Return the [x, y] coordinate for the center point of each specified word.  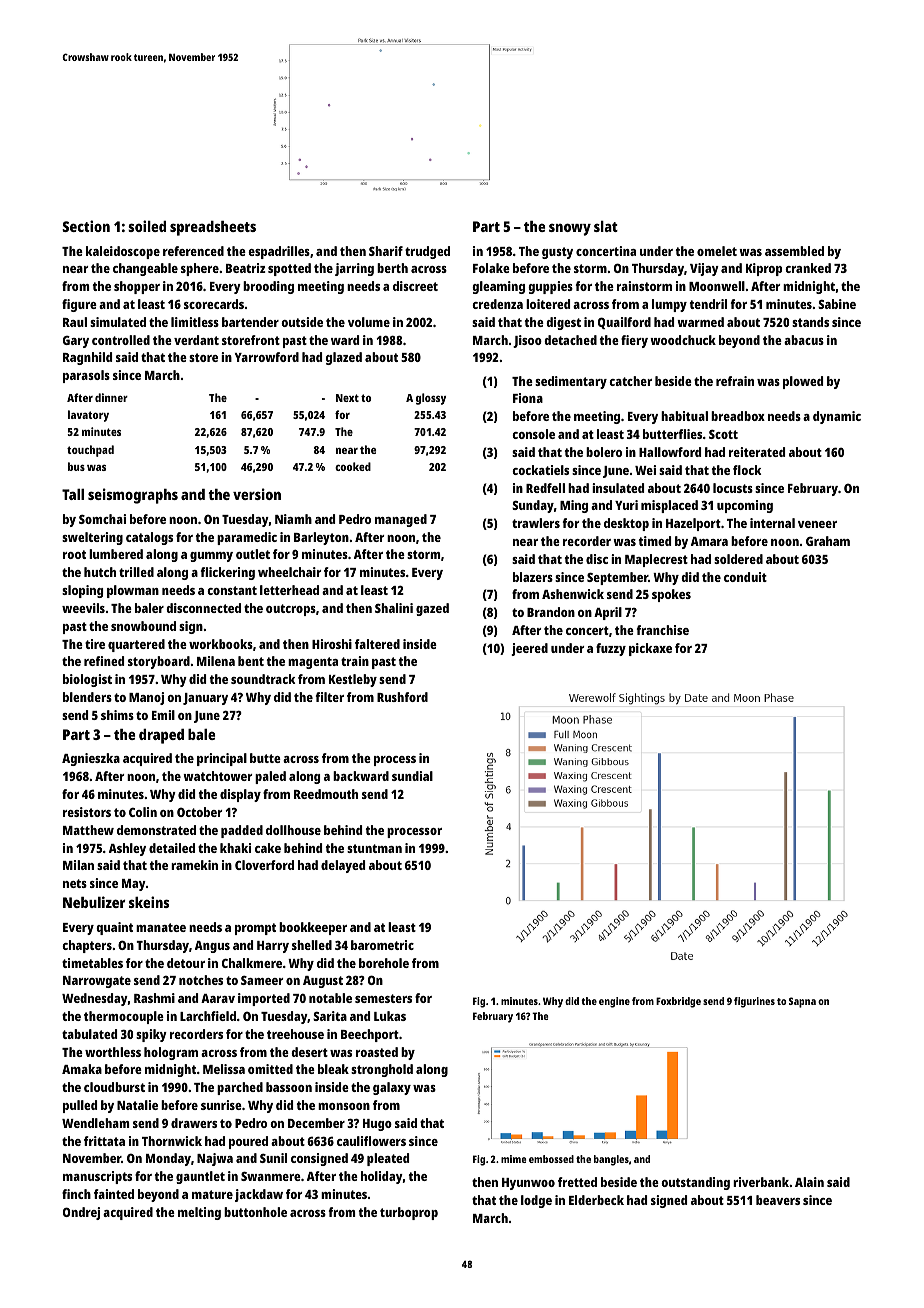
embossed [551, 1159]
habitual [684, 416]
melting [199, 1213]
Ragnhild [87, 358]
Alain [809, 1182]
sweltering [92, 538]
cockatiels [540, 470]
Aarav [218, 998]
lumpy [669, 305]
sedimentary [571, 382]
